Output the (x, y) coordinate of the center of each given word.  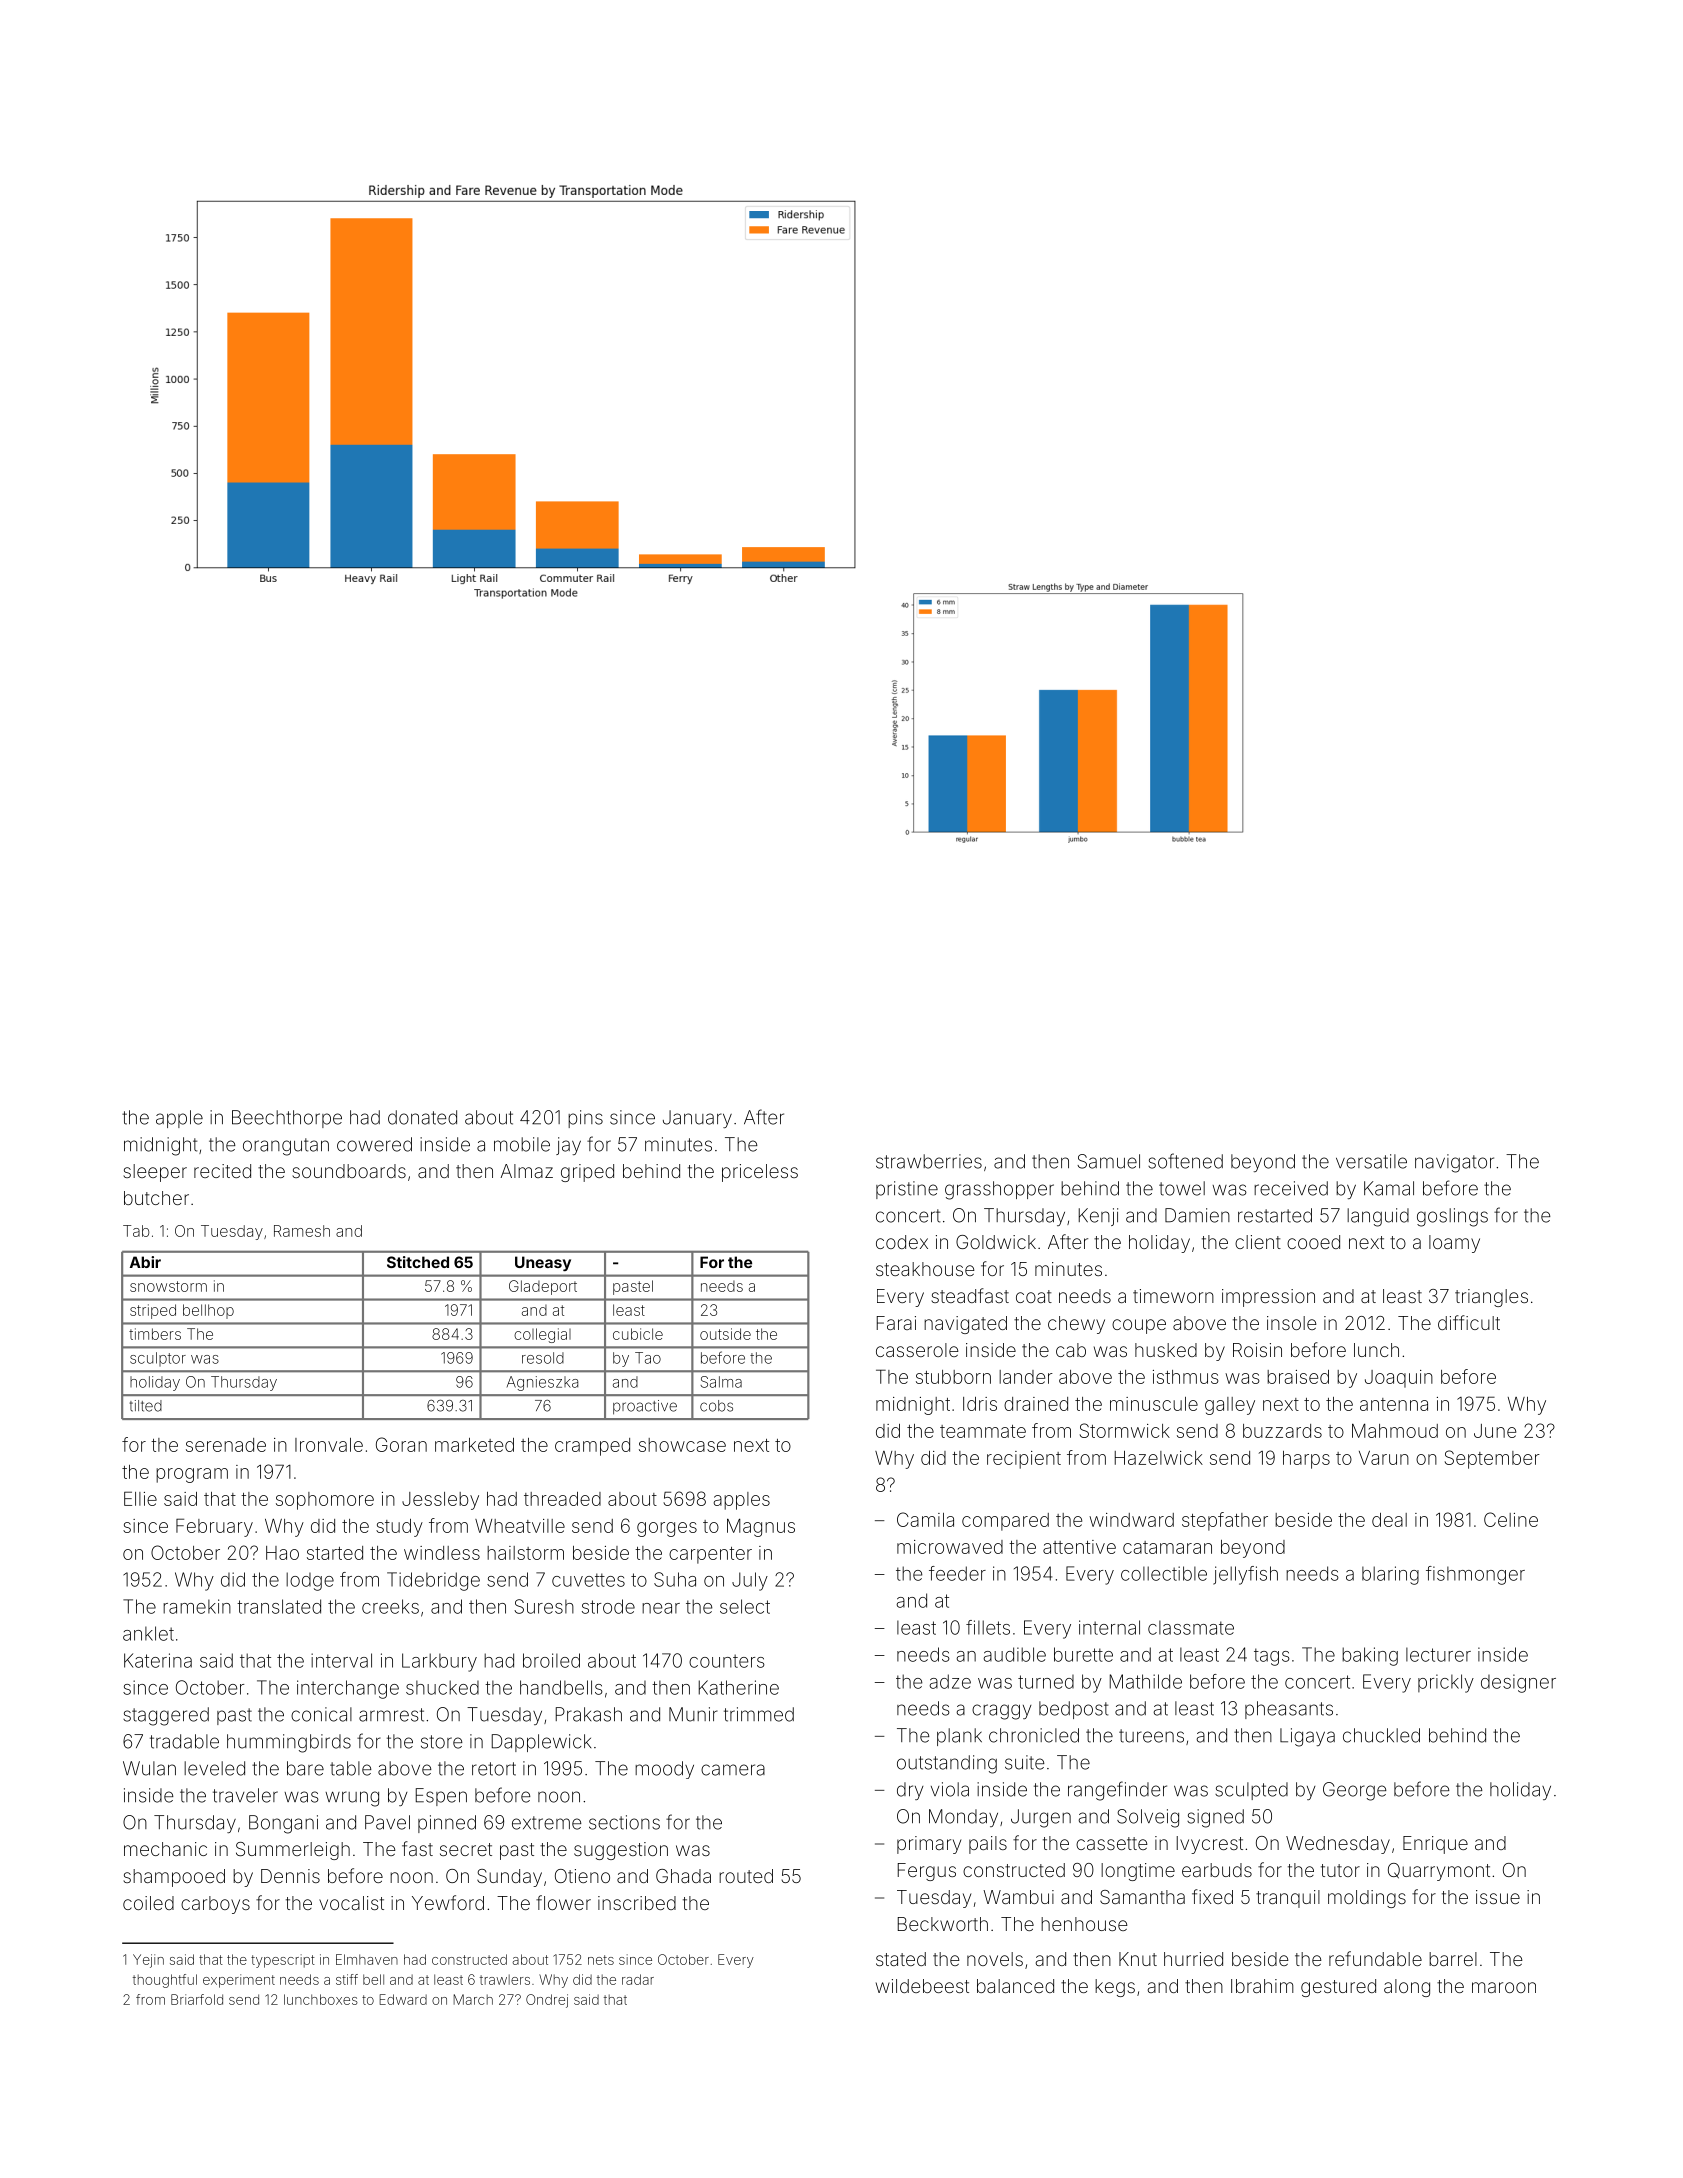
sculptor (158, 1359)
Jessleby (440, 1501)
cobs (716, 1406)
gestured (1338, 1988)
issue (1498, 1897)
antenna (1394, 1404)
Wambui (1018, 1897)
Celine (1511, 1519)
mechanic (165, 1849)
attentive (1079, 1547)
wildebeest (922, 1986)
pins (585, 1119)
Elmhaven (367, 1959)
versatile (1371, 1161)
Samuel (1108, 1161)
